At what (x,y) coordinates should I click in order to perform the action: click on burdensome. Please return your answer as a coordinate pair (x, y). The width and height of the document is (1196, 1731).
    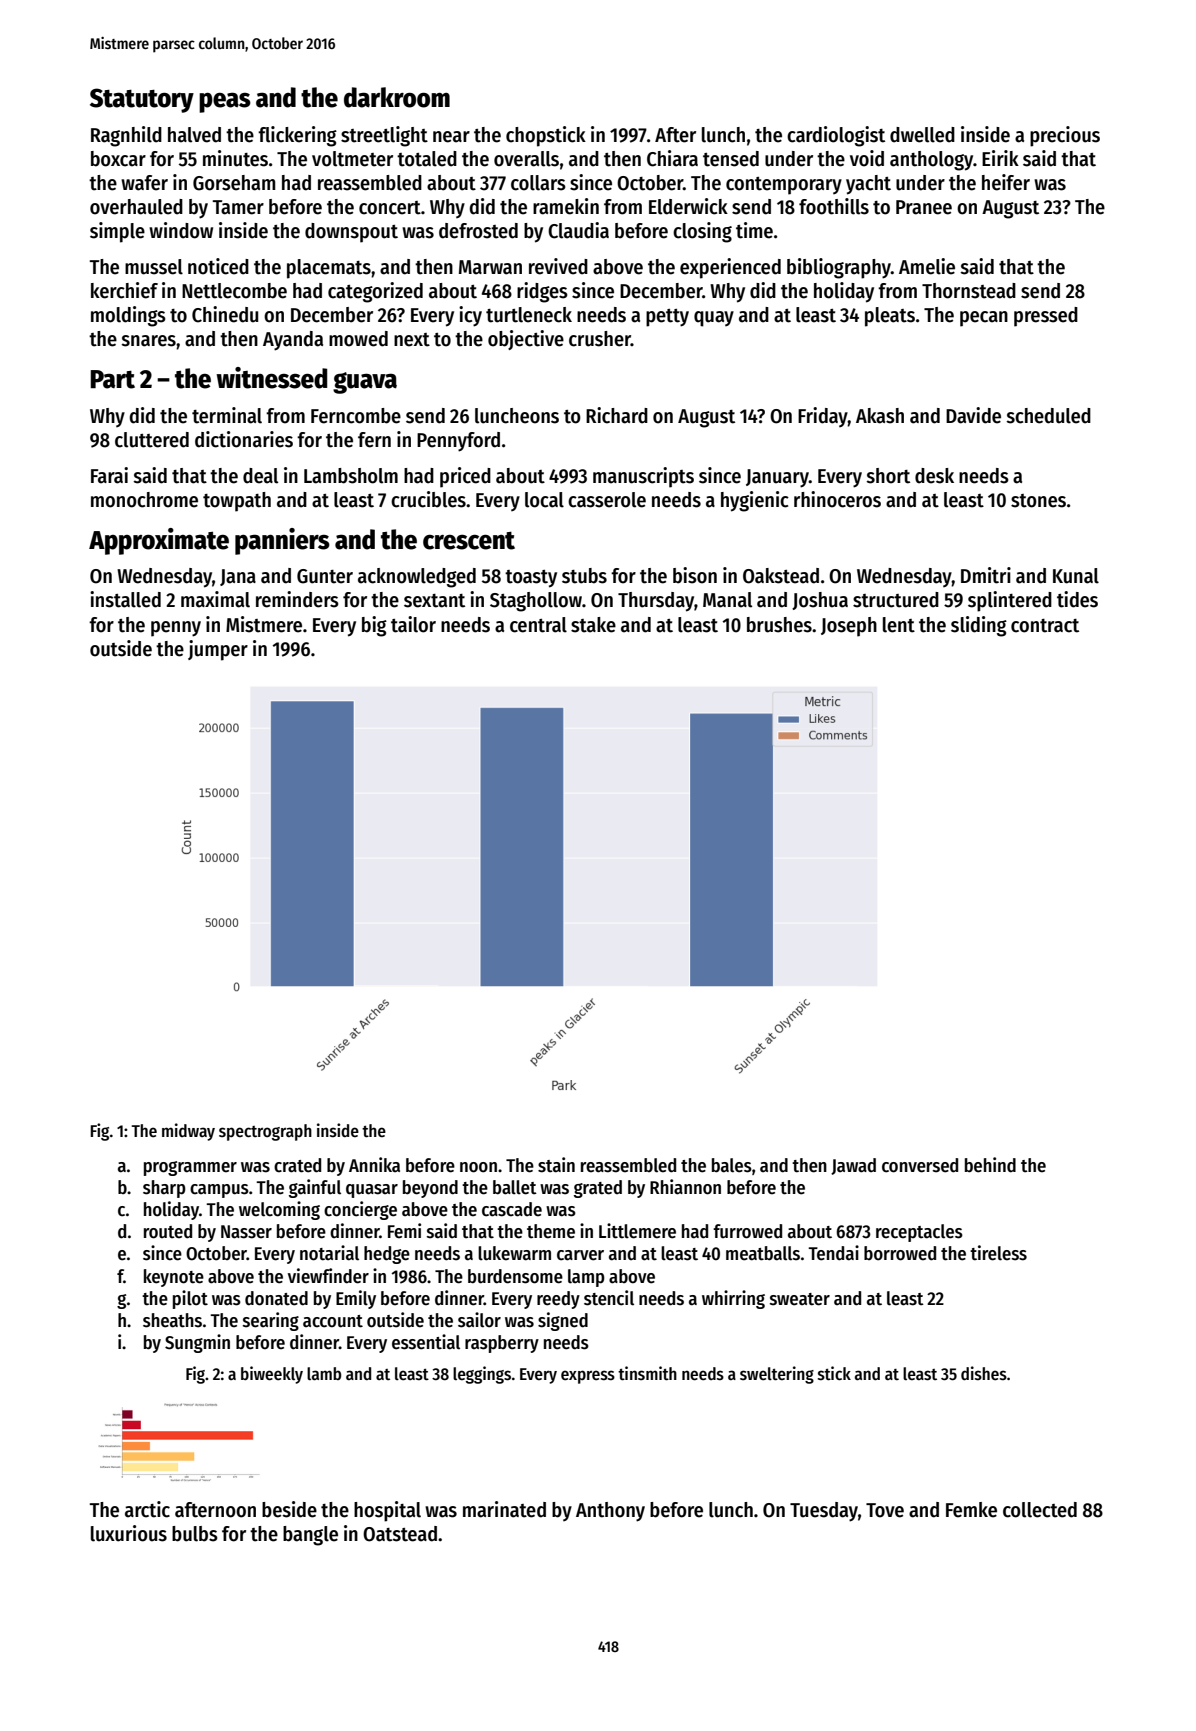
    Looking at the image, I should click on (515, 1276).
